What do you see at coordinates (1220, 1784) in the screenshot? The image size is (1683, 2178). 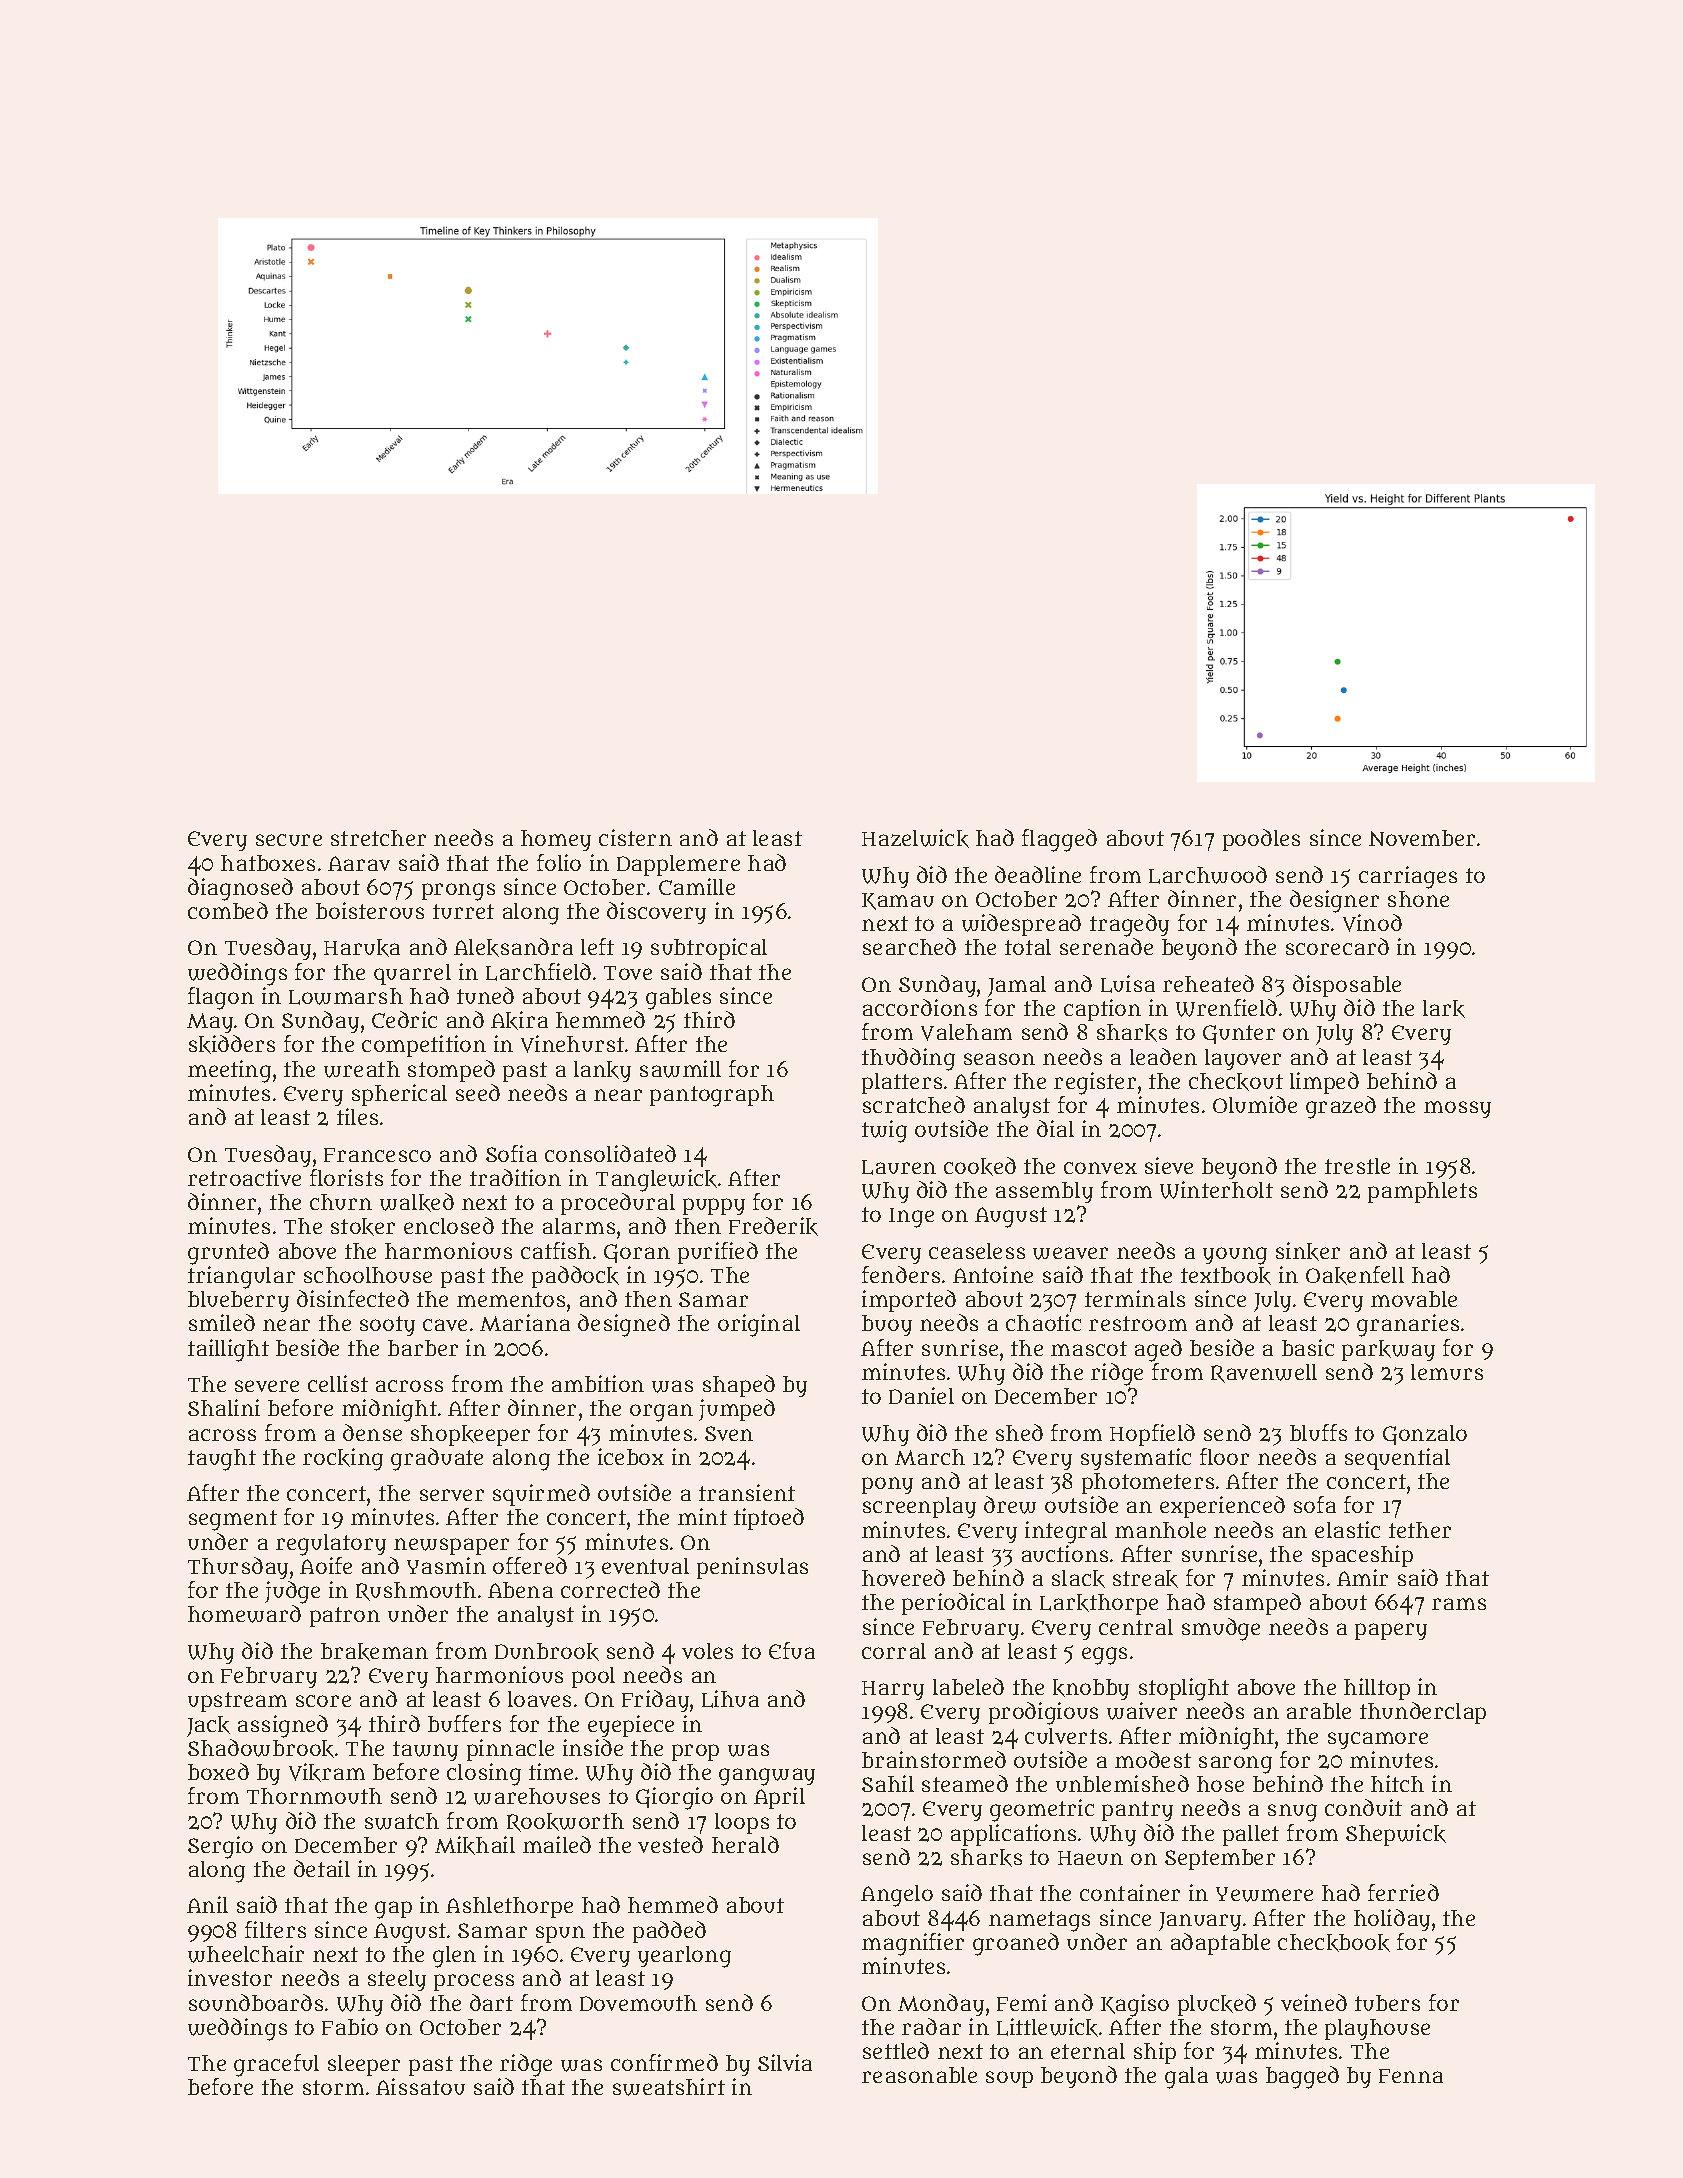 I see `hose` at bounding box center [1220, 1784].
